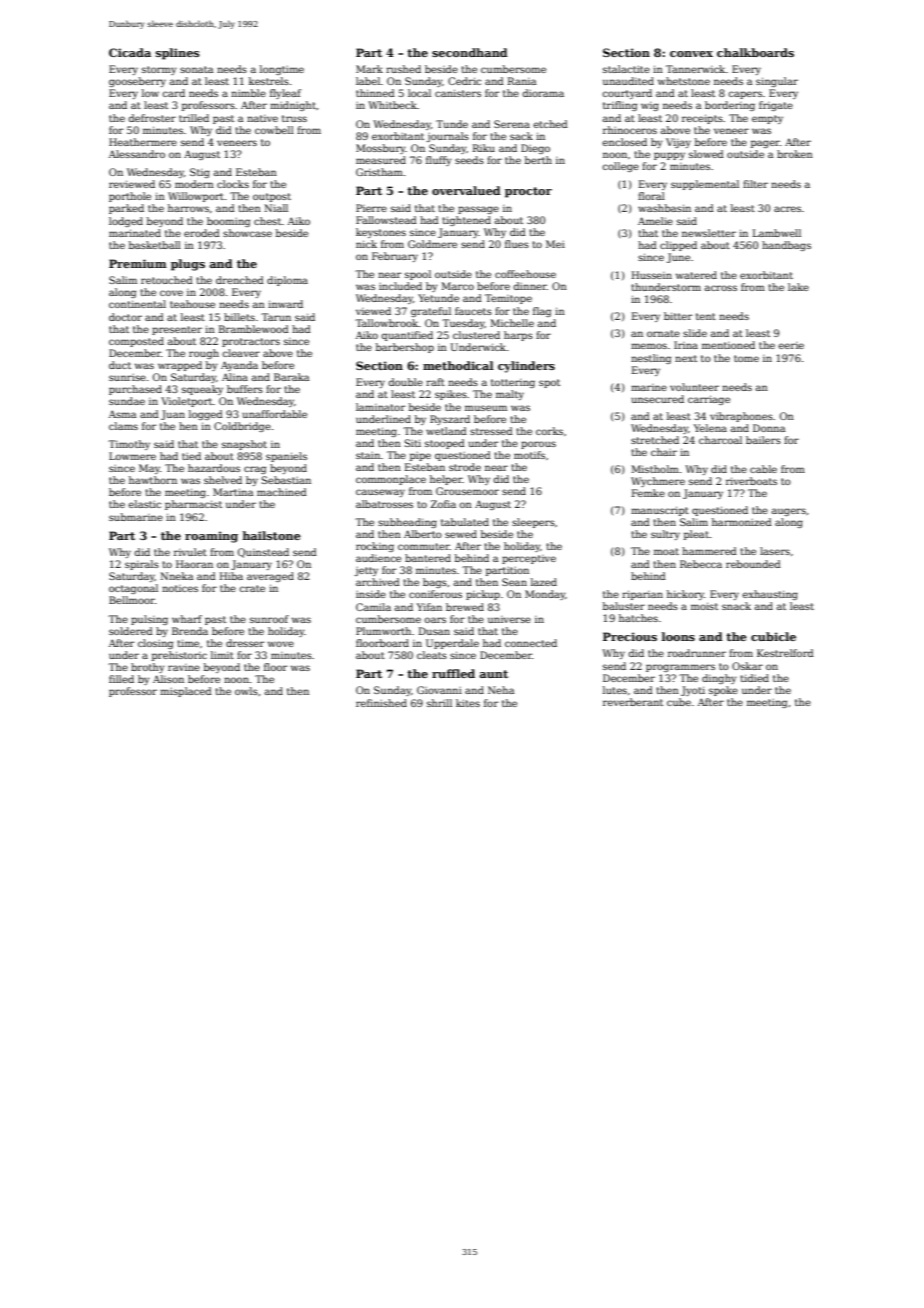  Describe the element at coordinates (186, 692) in the page. I see `misplaced` at that location.
